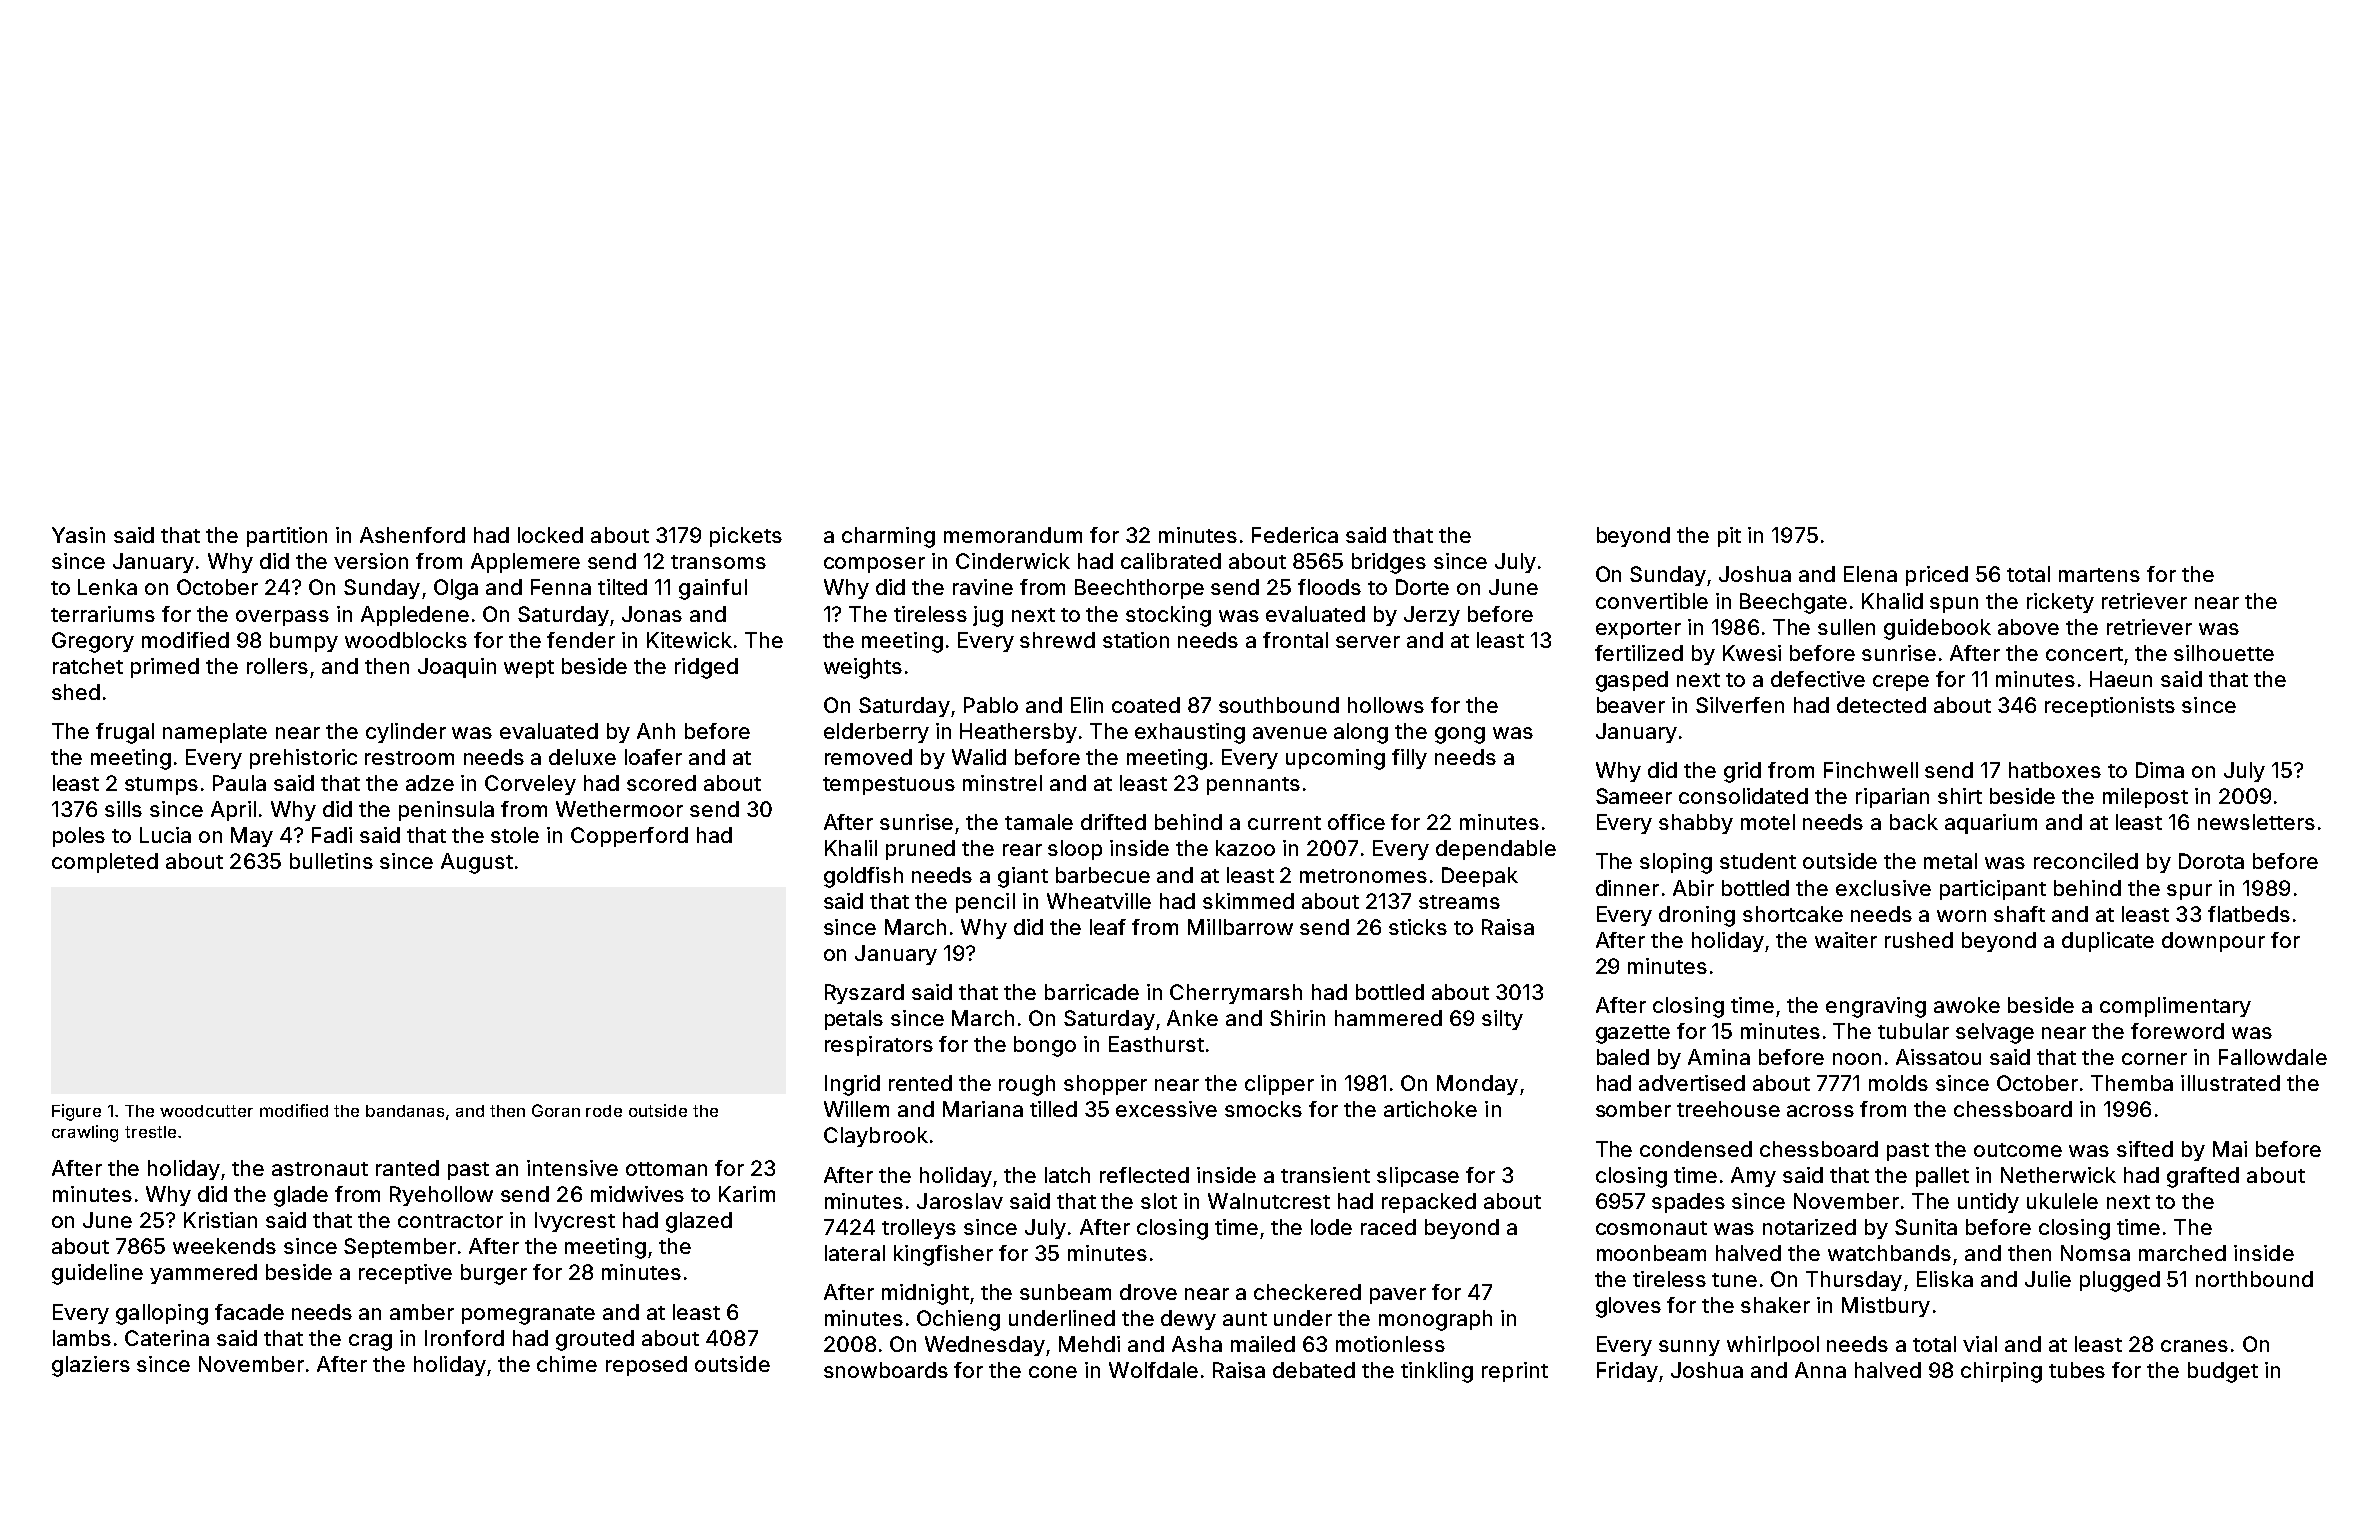  Describe the element at coordinates (1263, 1344) in the document. I see `mailed` at that location.
